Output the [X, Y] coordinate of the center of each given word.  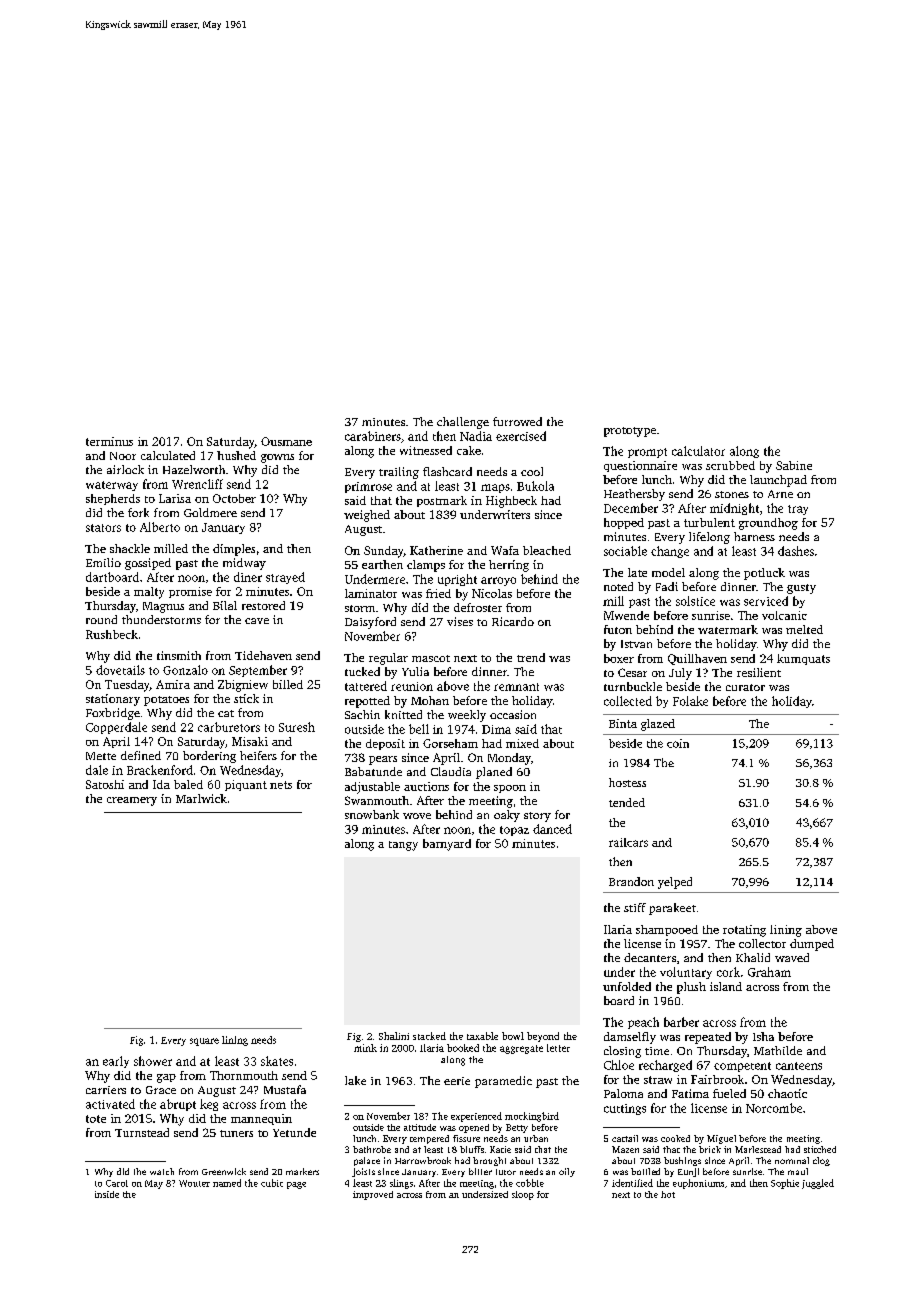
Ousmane [286, 441]
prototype [630, 432]
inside [107, 1194]
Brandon [631, 881]
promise [190, 592]
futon [618, 629]
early [116, 1062]
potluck [764, 574]
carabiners [373, 436]
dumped [812, 945]
